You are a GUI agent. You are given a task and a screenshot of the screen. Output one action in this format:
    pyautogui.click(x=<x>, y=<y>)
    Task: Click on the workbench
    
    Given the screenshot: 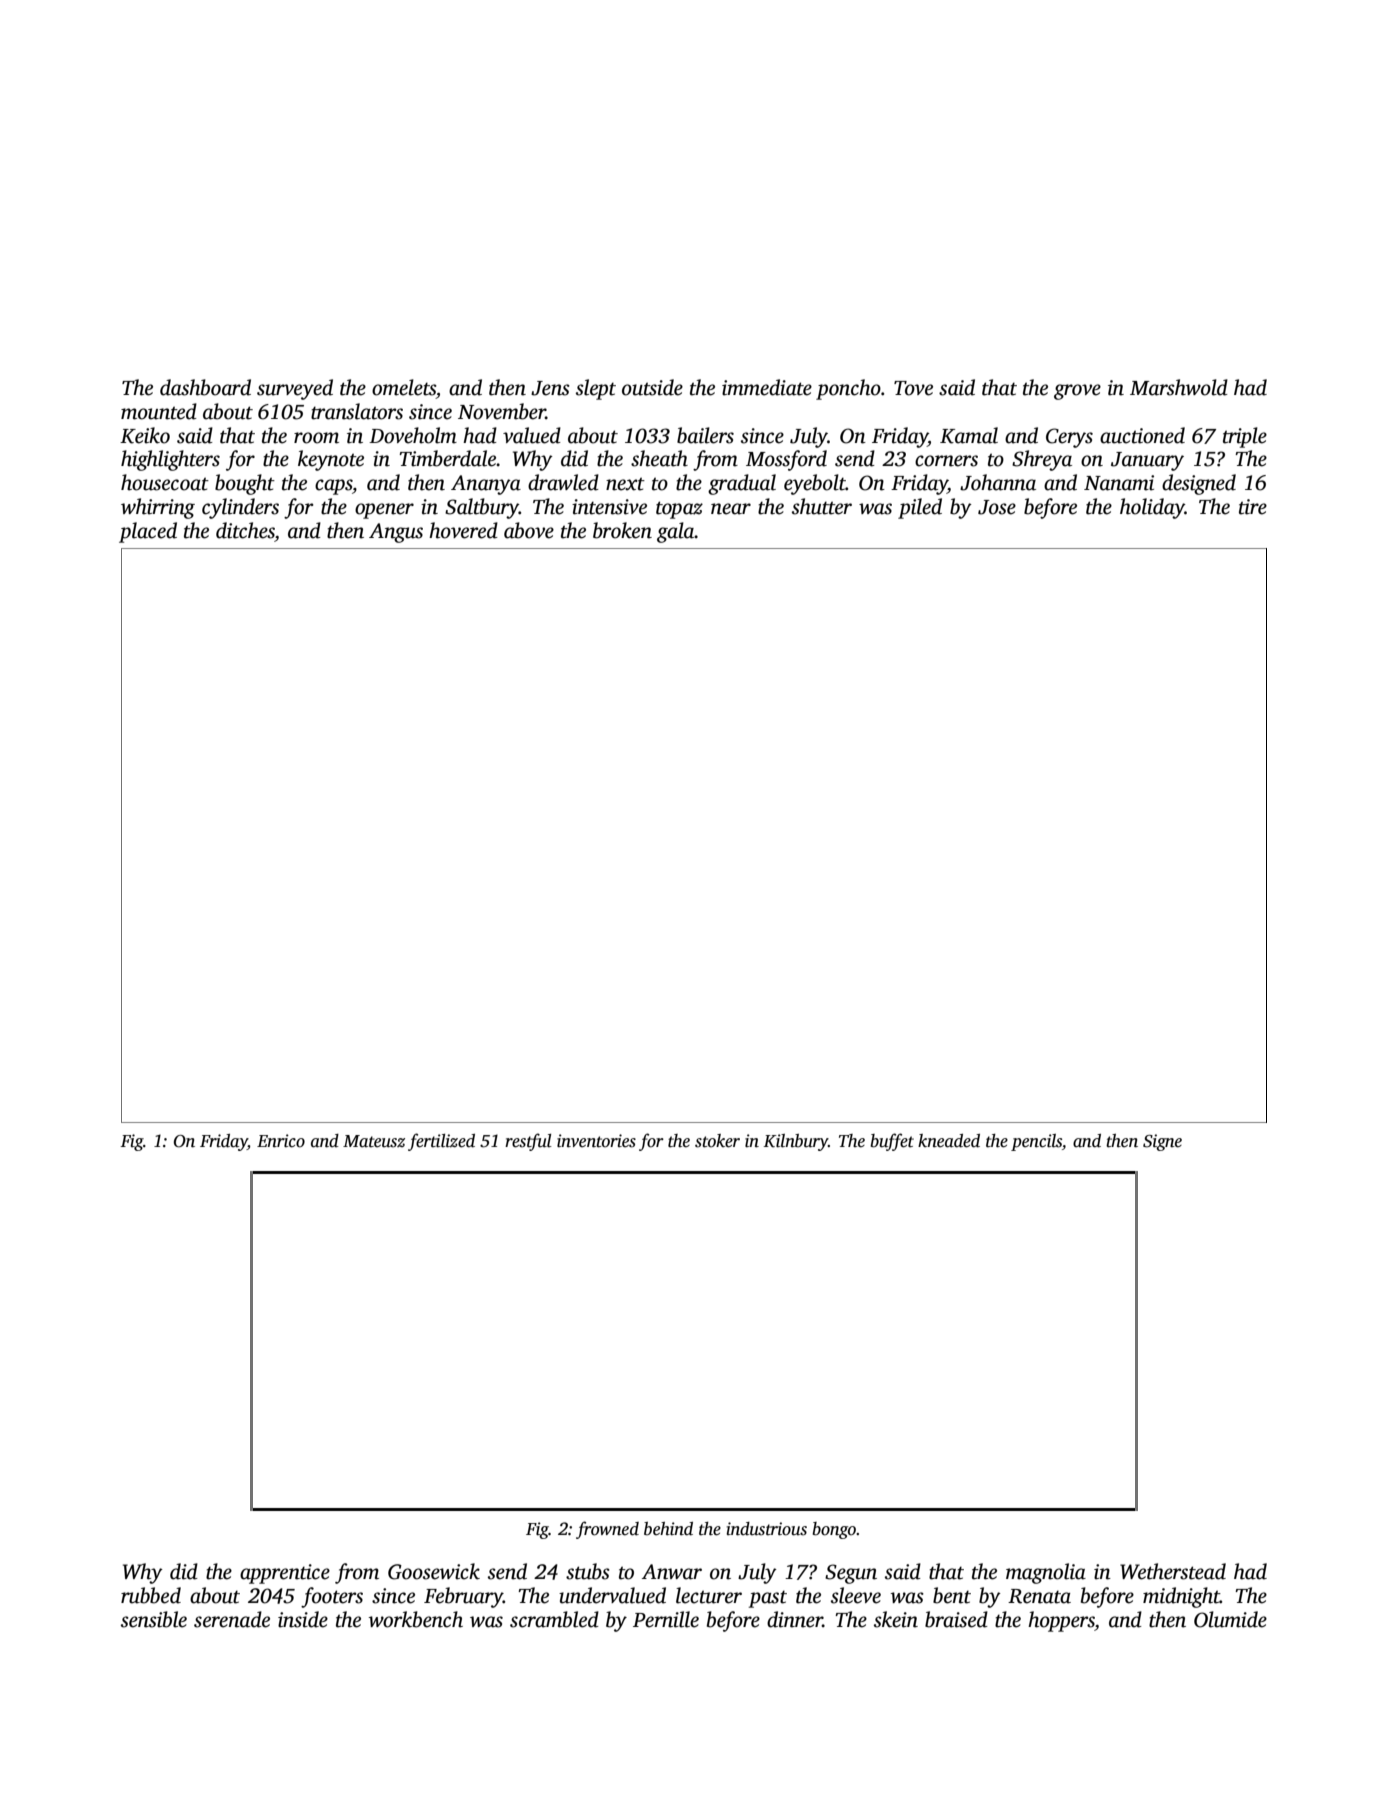 What is the action you would take?
    pyautogui.click(x=416, y=1619)
